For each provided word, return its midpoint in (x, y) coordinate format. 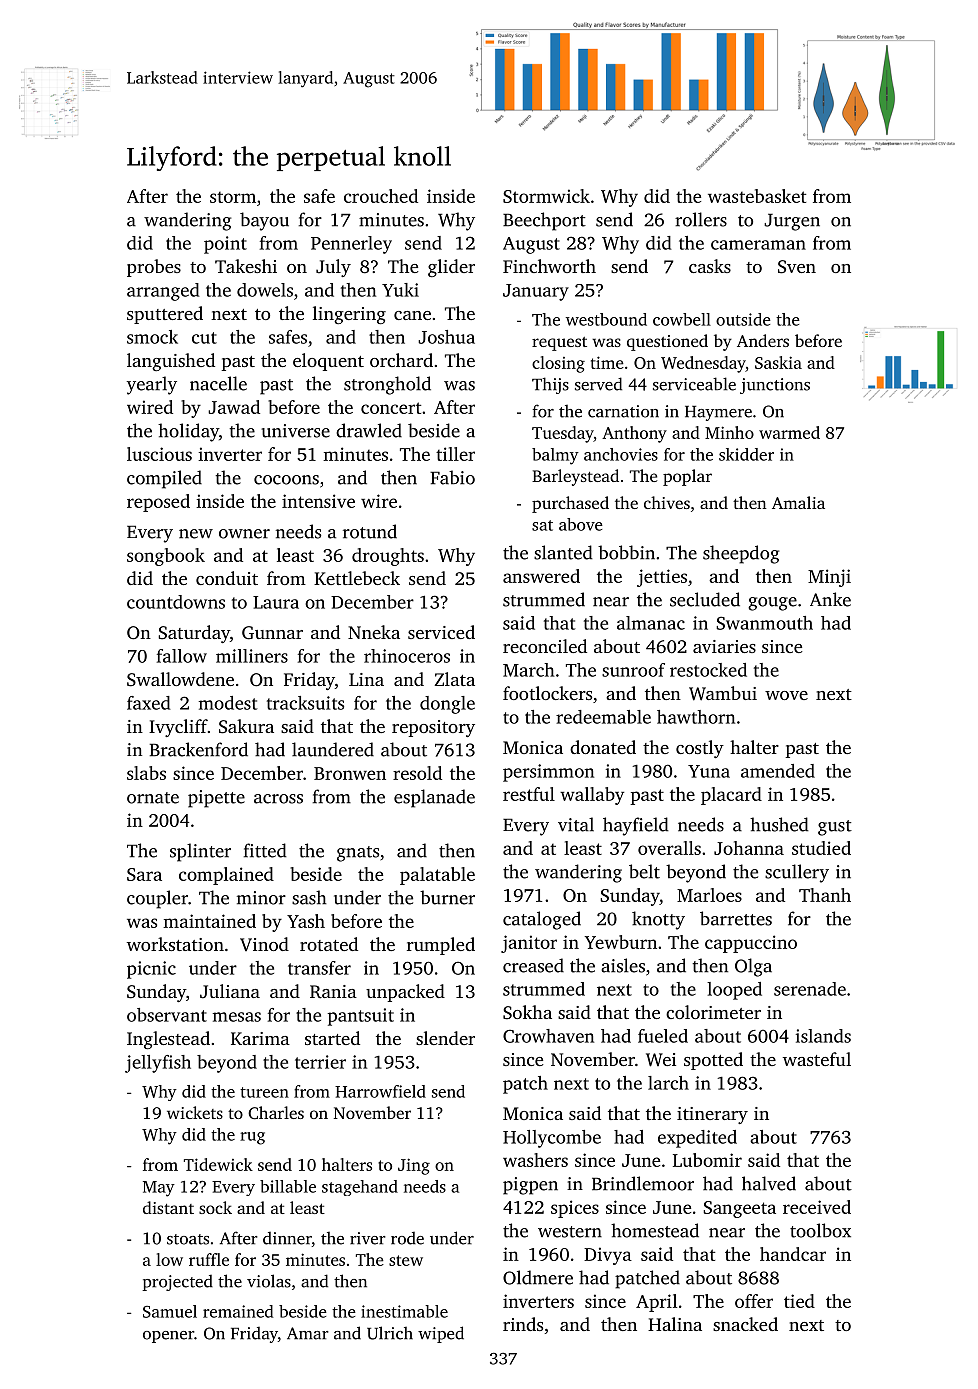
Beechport (544, 221)
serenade (810, 989)
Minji (829, 578)
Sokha (527, 1012)
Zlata (454, 679)
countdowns (176, 602)
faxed (149, 703)
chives (667, 502)
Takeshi (246, 266)
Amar (308, 1333)
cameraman (758, 245)
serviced (441, 632)
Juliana (230, 991)
